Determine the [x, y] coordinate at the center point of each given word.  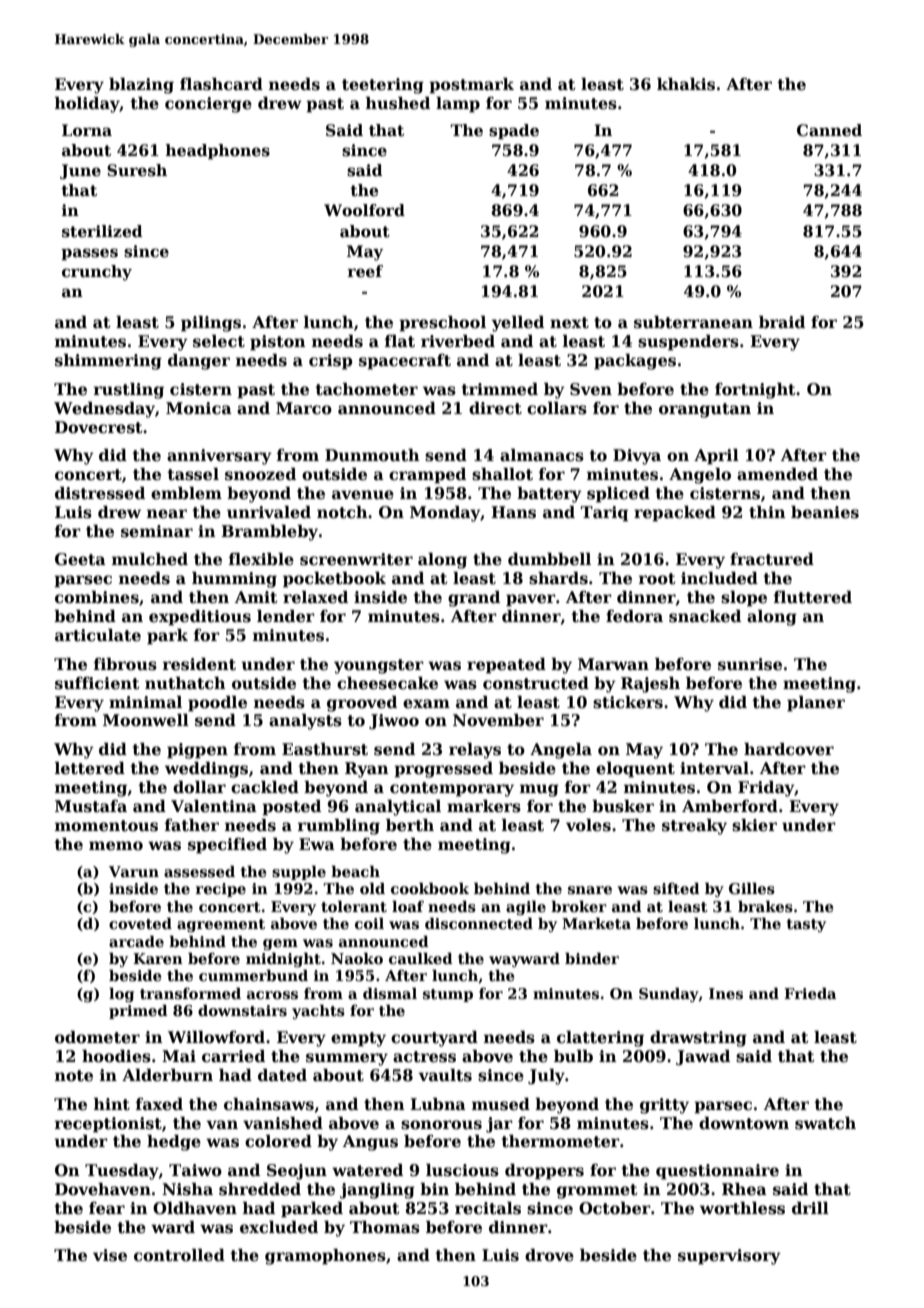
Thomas [385, 1227]
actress [424, 1057]
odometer [97, 1037]
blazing [141, 86]
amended [777, 474]
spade [514, 131]
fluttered [813, 597]
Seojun [297, 1172]
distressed [100, 493]
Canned [829, 130]
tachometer [366, 389]
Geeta [80, 559]
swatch [825, 1123]
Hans [513, 512]
